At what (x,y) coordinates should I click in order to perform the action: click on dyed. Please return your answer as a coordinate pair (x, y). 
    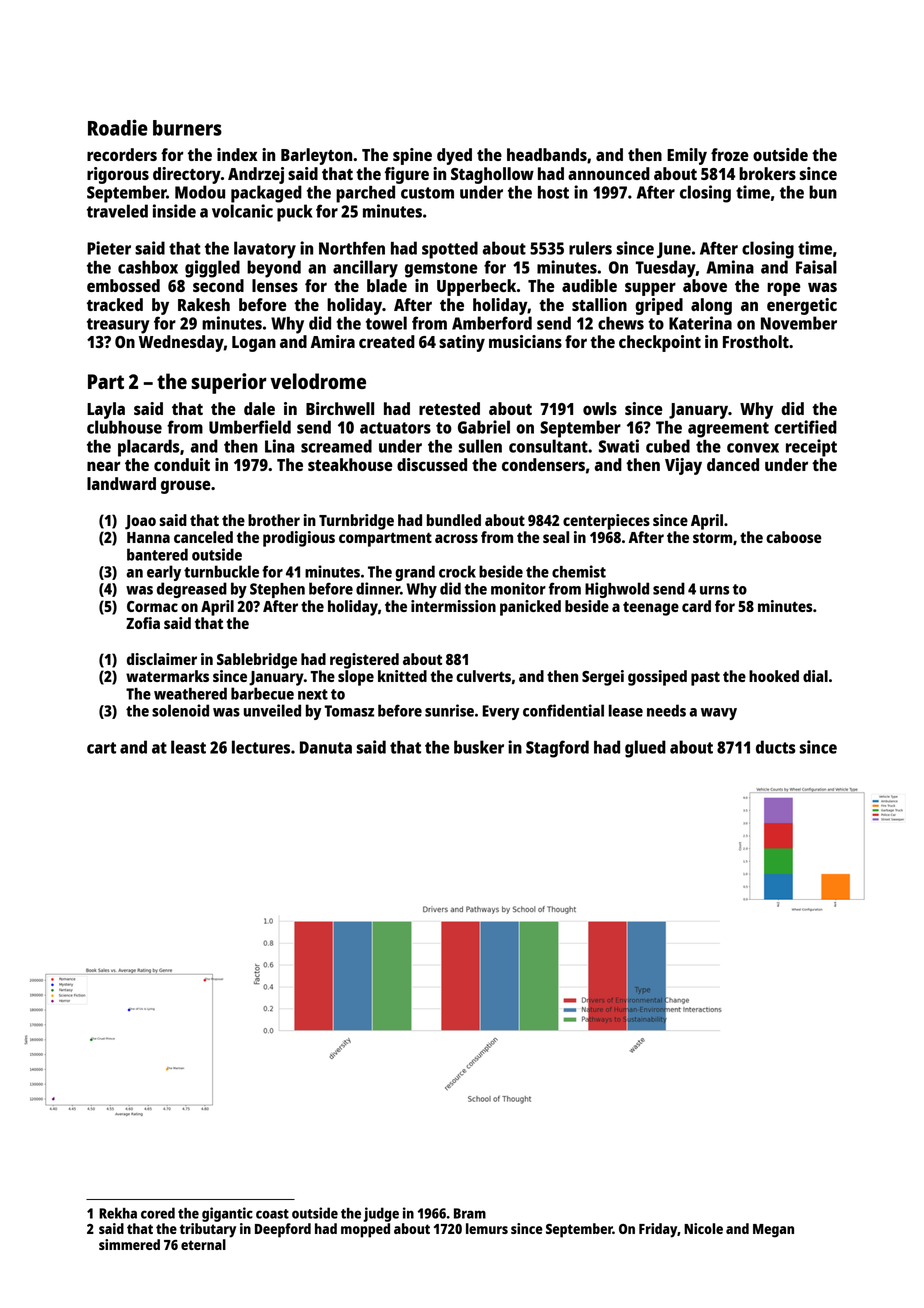
    Looking at the image, I should click on (454, 156).
